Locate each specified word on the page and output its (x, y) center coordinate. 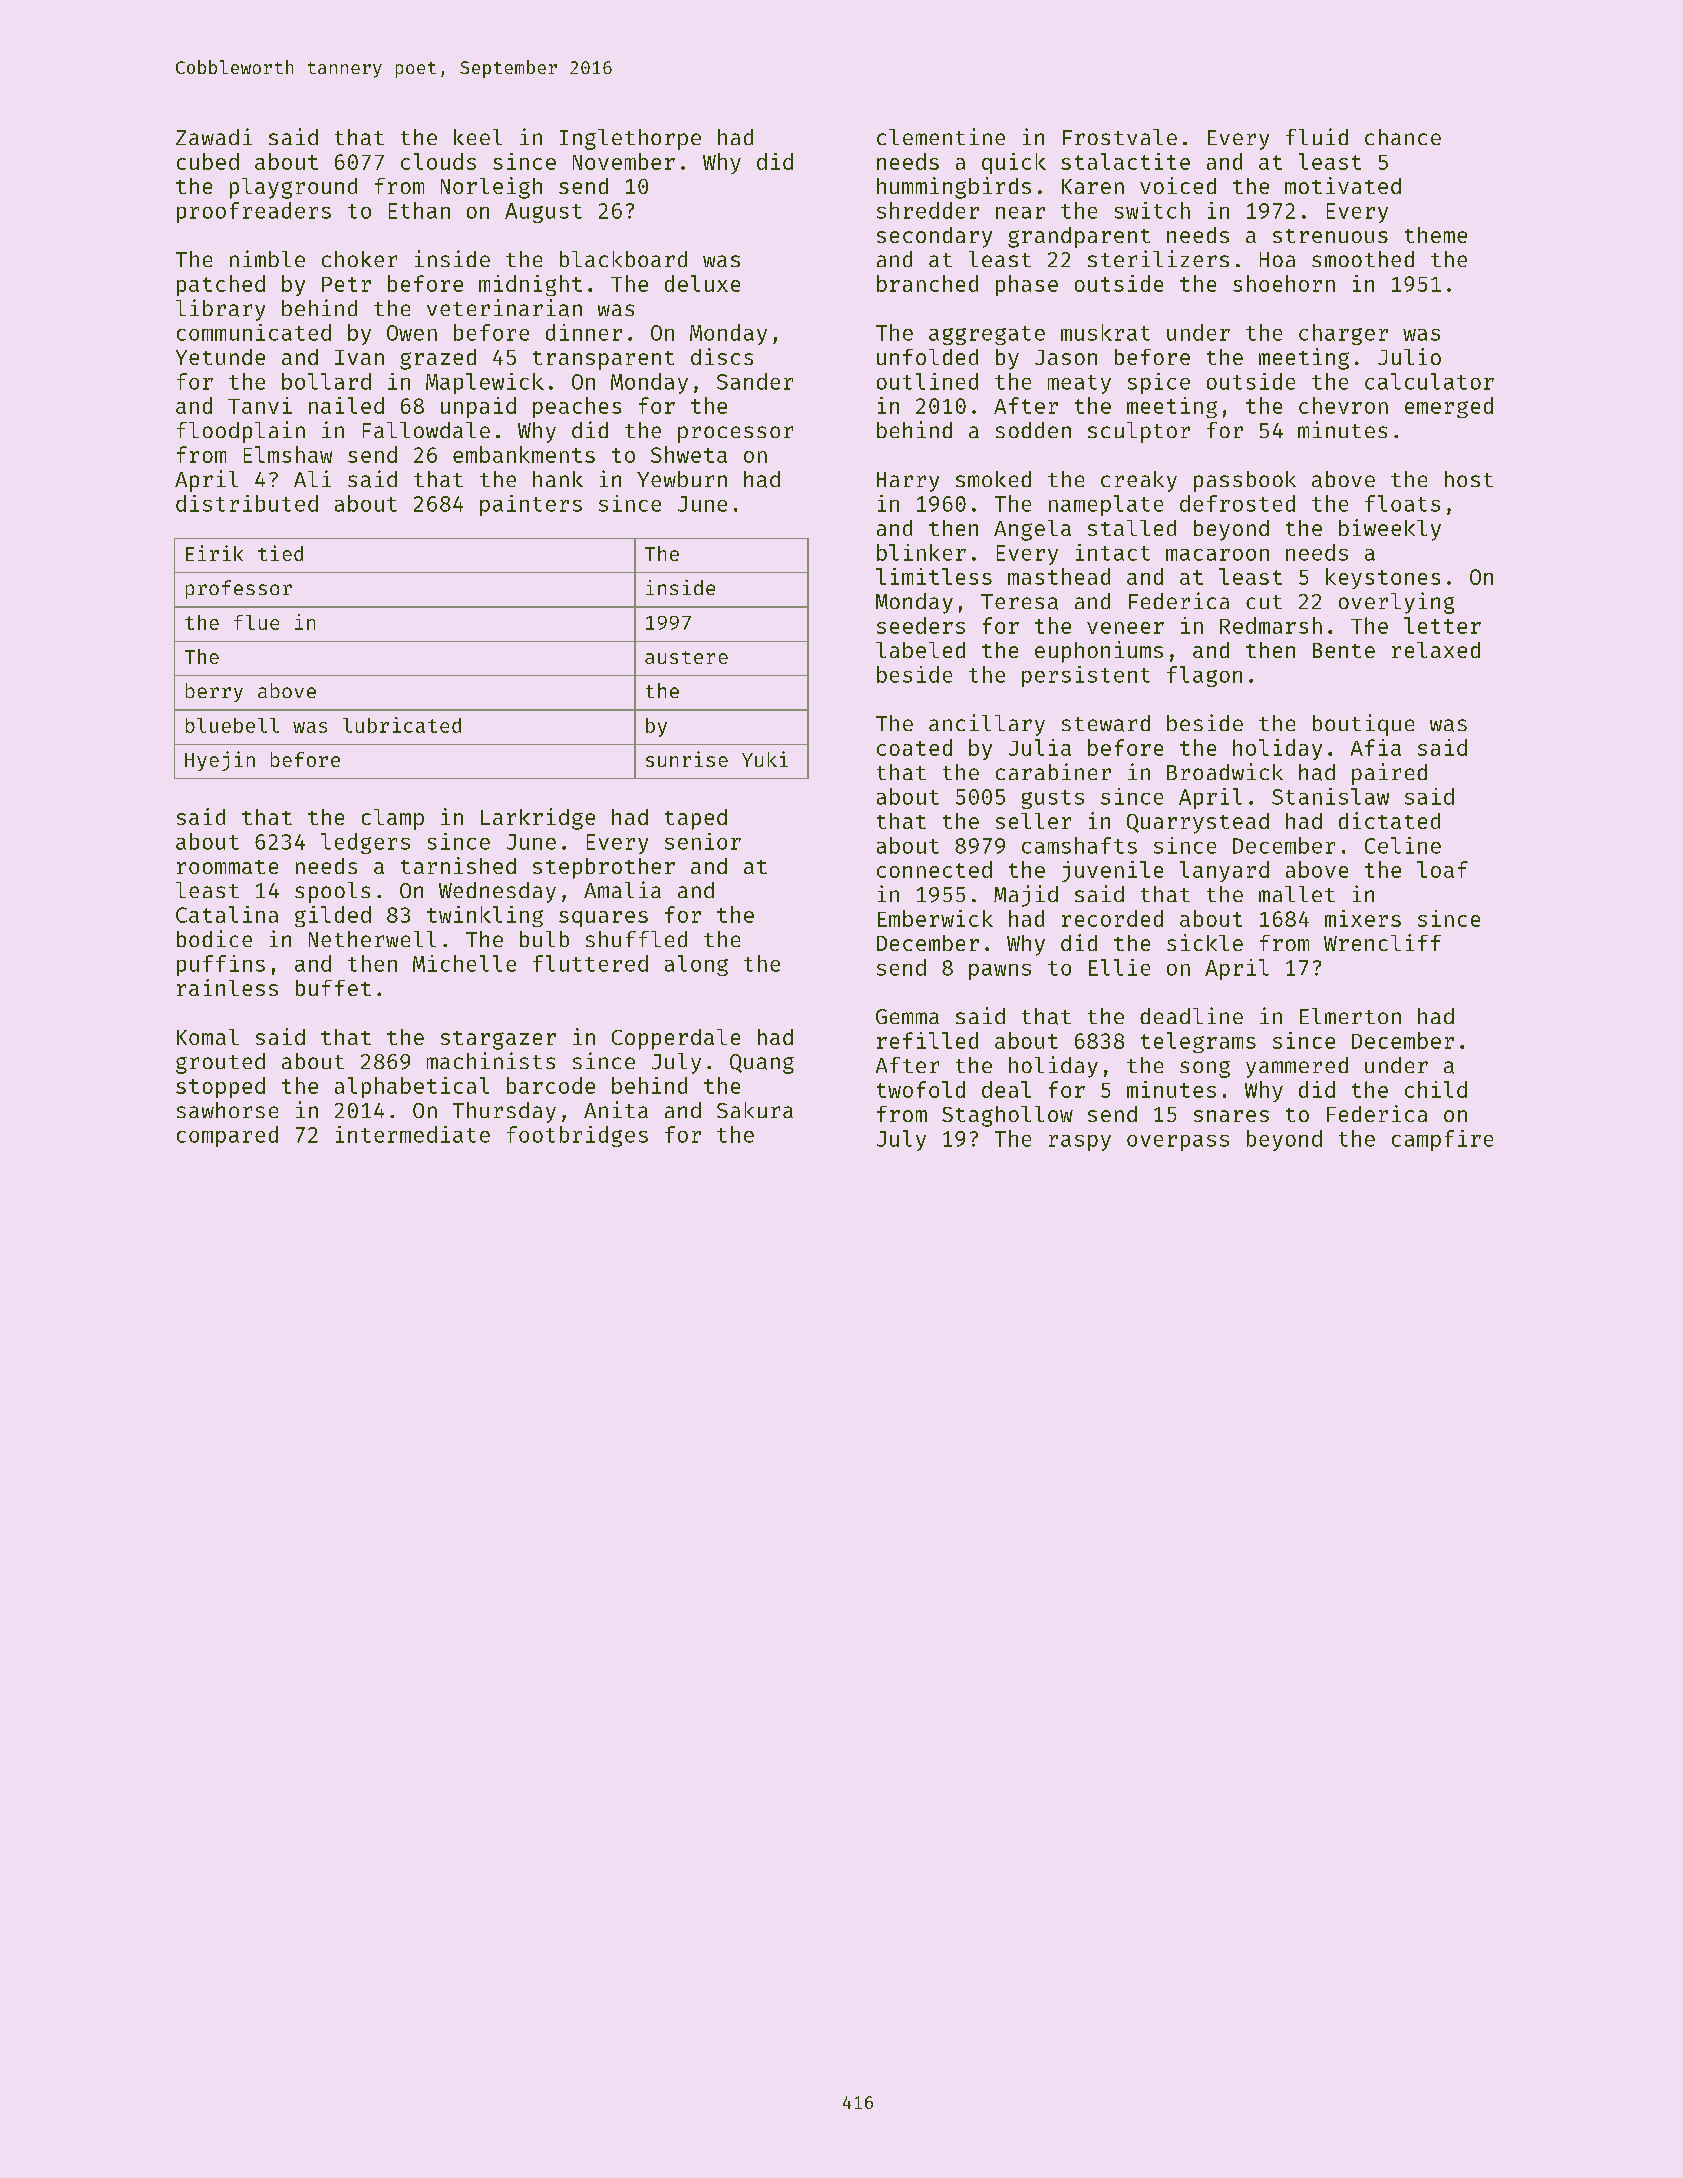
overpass (1178, 1143)
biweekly (1390, 530)
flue (256, 622)
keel (478, 137)
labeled (920, 650)
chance (1403, 137)
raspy (1080, 1143)
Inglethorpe (630, 139)
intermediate (413, 1134)
